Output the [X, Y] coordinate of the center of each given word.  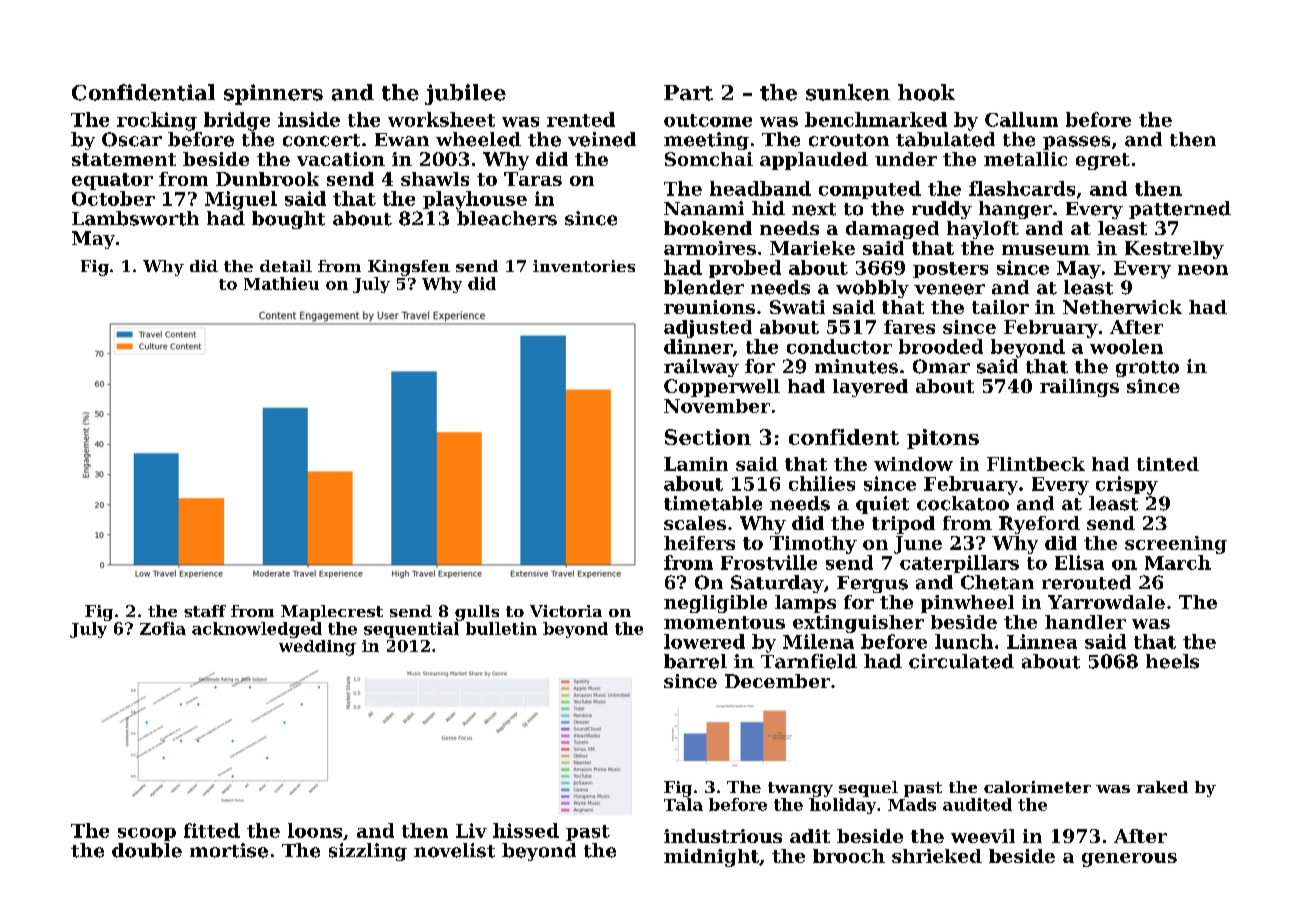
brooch [849, 856]
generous [1129, 860]
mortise [229, 850]
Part [688, 93]
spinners [273, 94]
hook [926, 92]
